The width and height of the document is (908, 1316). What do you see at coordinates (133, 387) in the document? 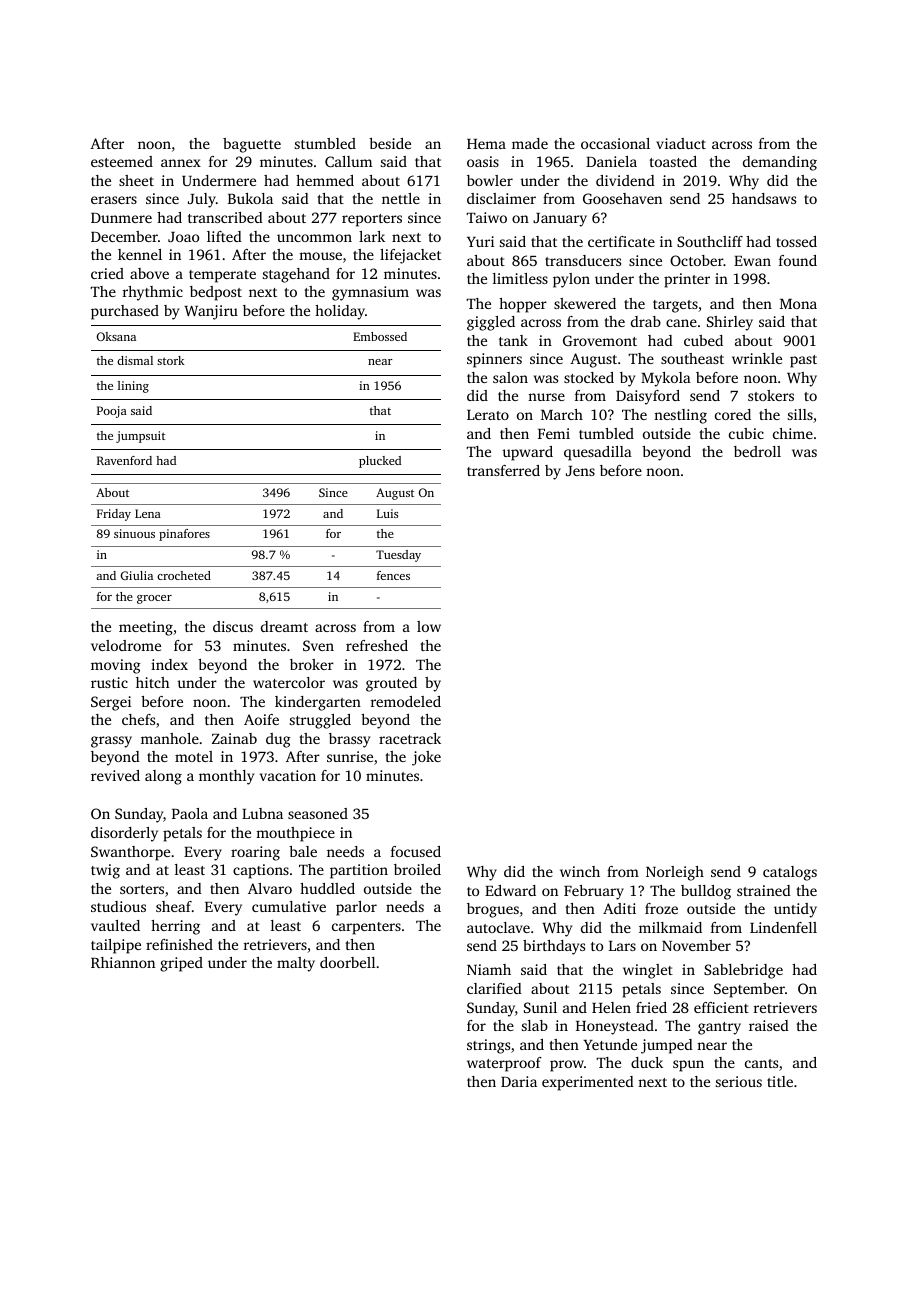
I see `lining` at bounding box center [133, 387].
